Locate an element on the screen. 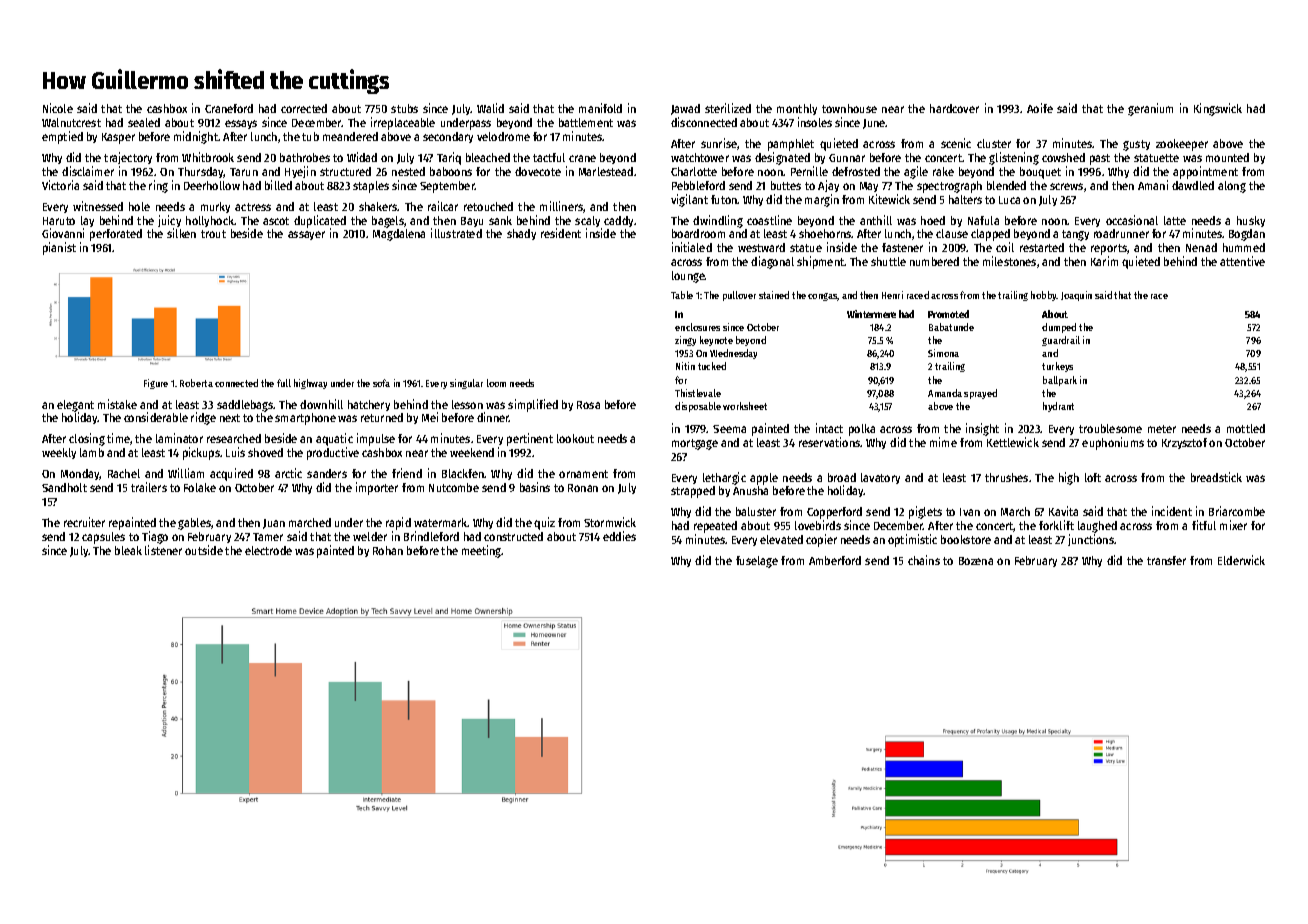  fuselage is located at coordinates (757, 562).
